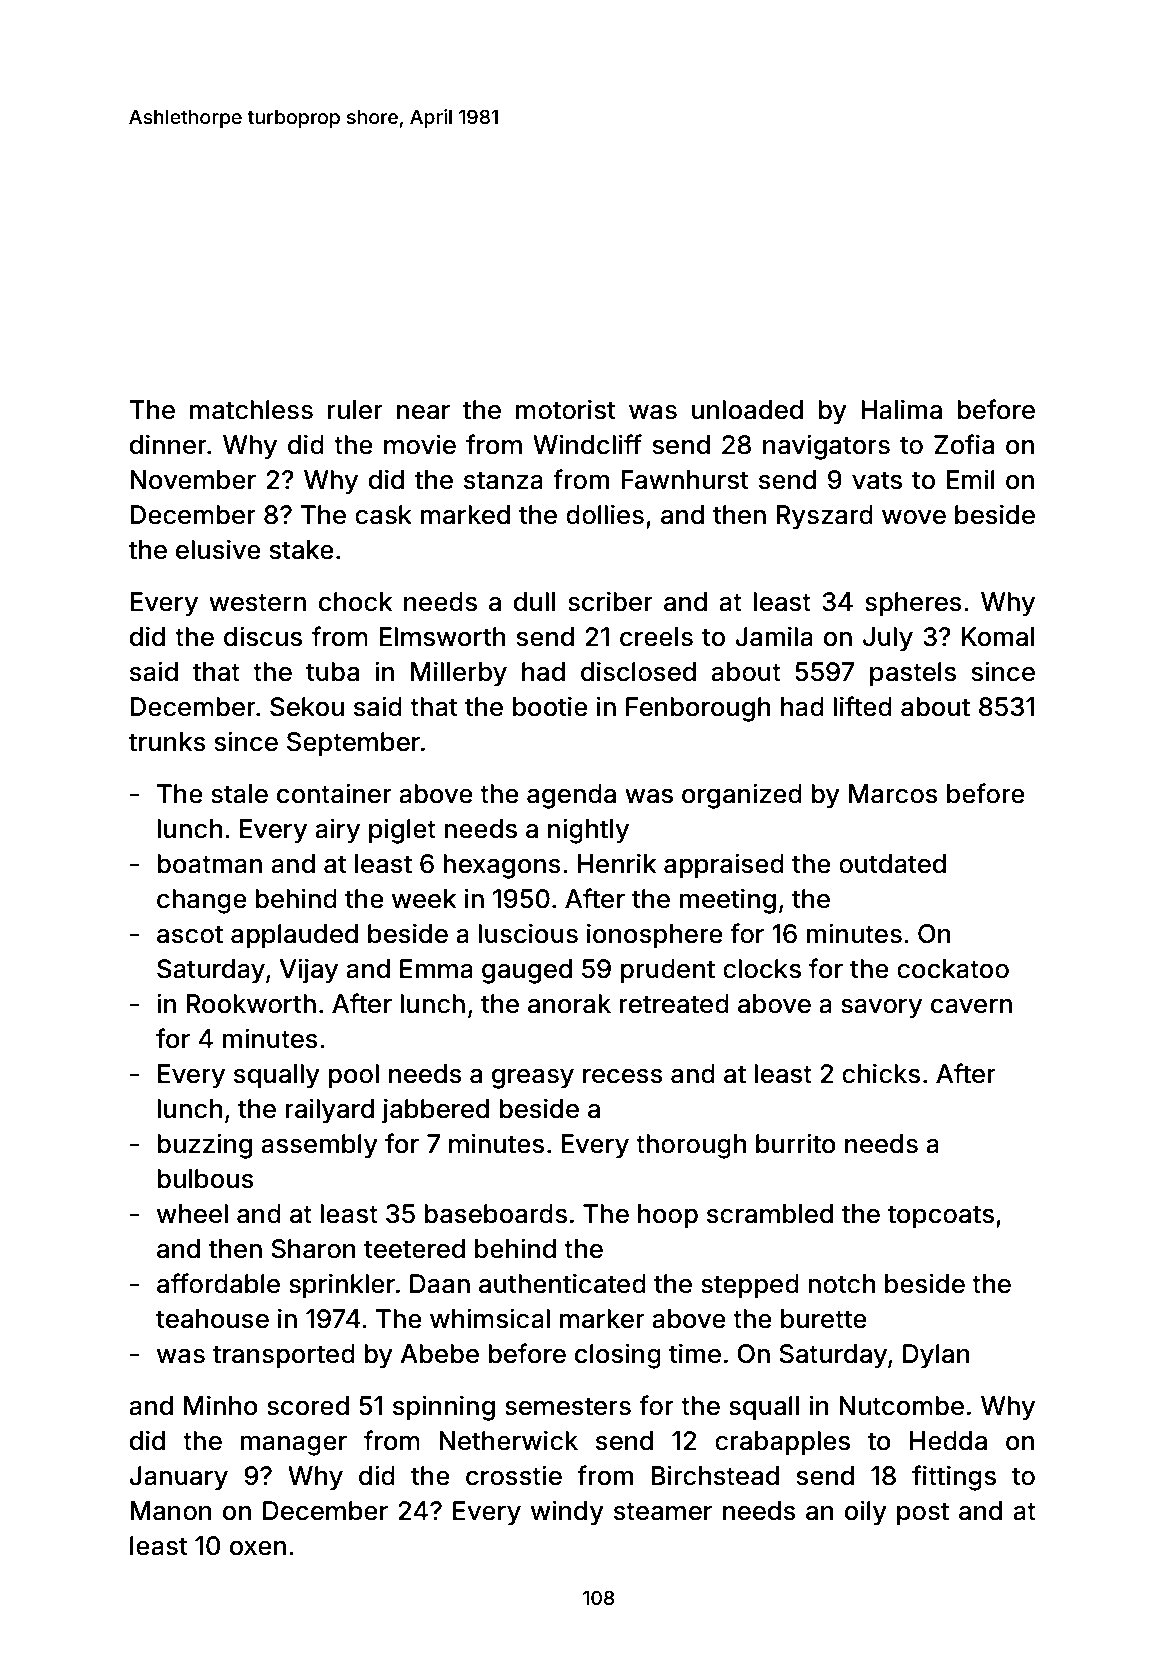 This screenshot has height=1654, width=1165. What do you see at coordinates (258, 1548) in the screenshot?
I see `oxen` at bounding box center [258, 1548].
